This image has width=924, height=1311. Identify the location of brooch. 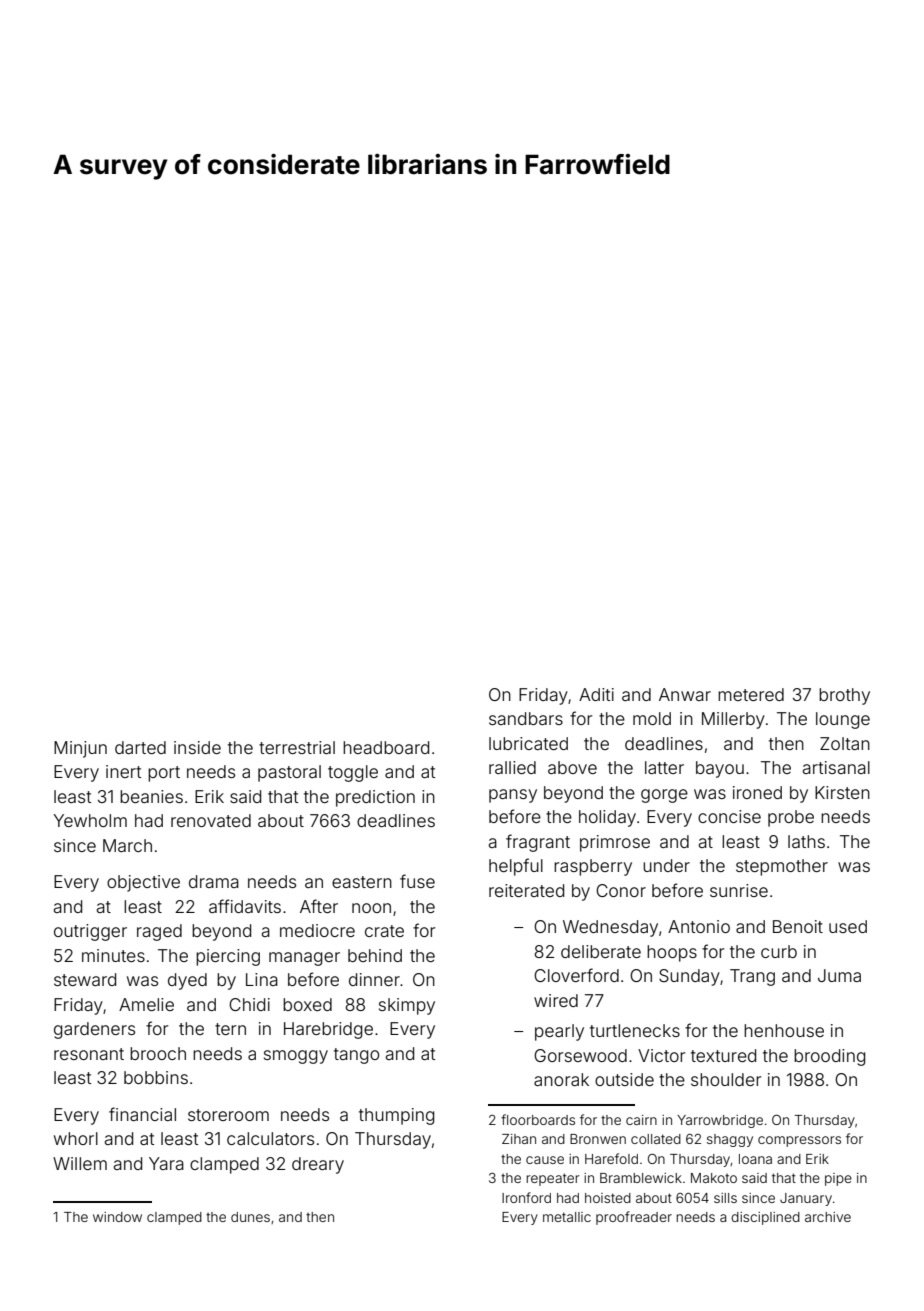
(158, 1053).
